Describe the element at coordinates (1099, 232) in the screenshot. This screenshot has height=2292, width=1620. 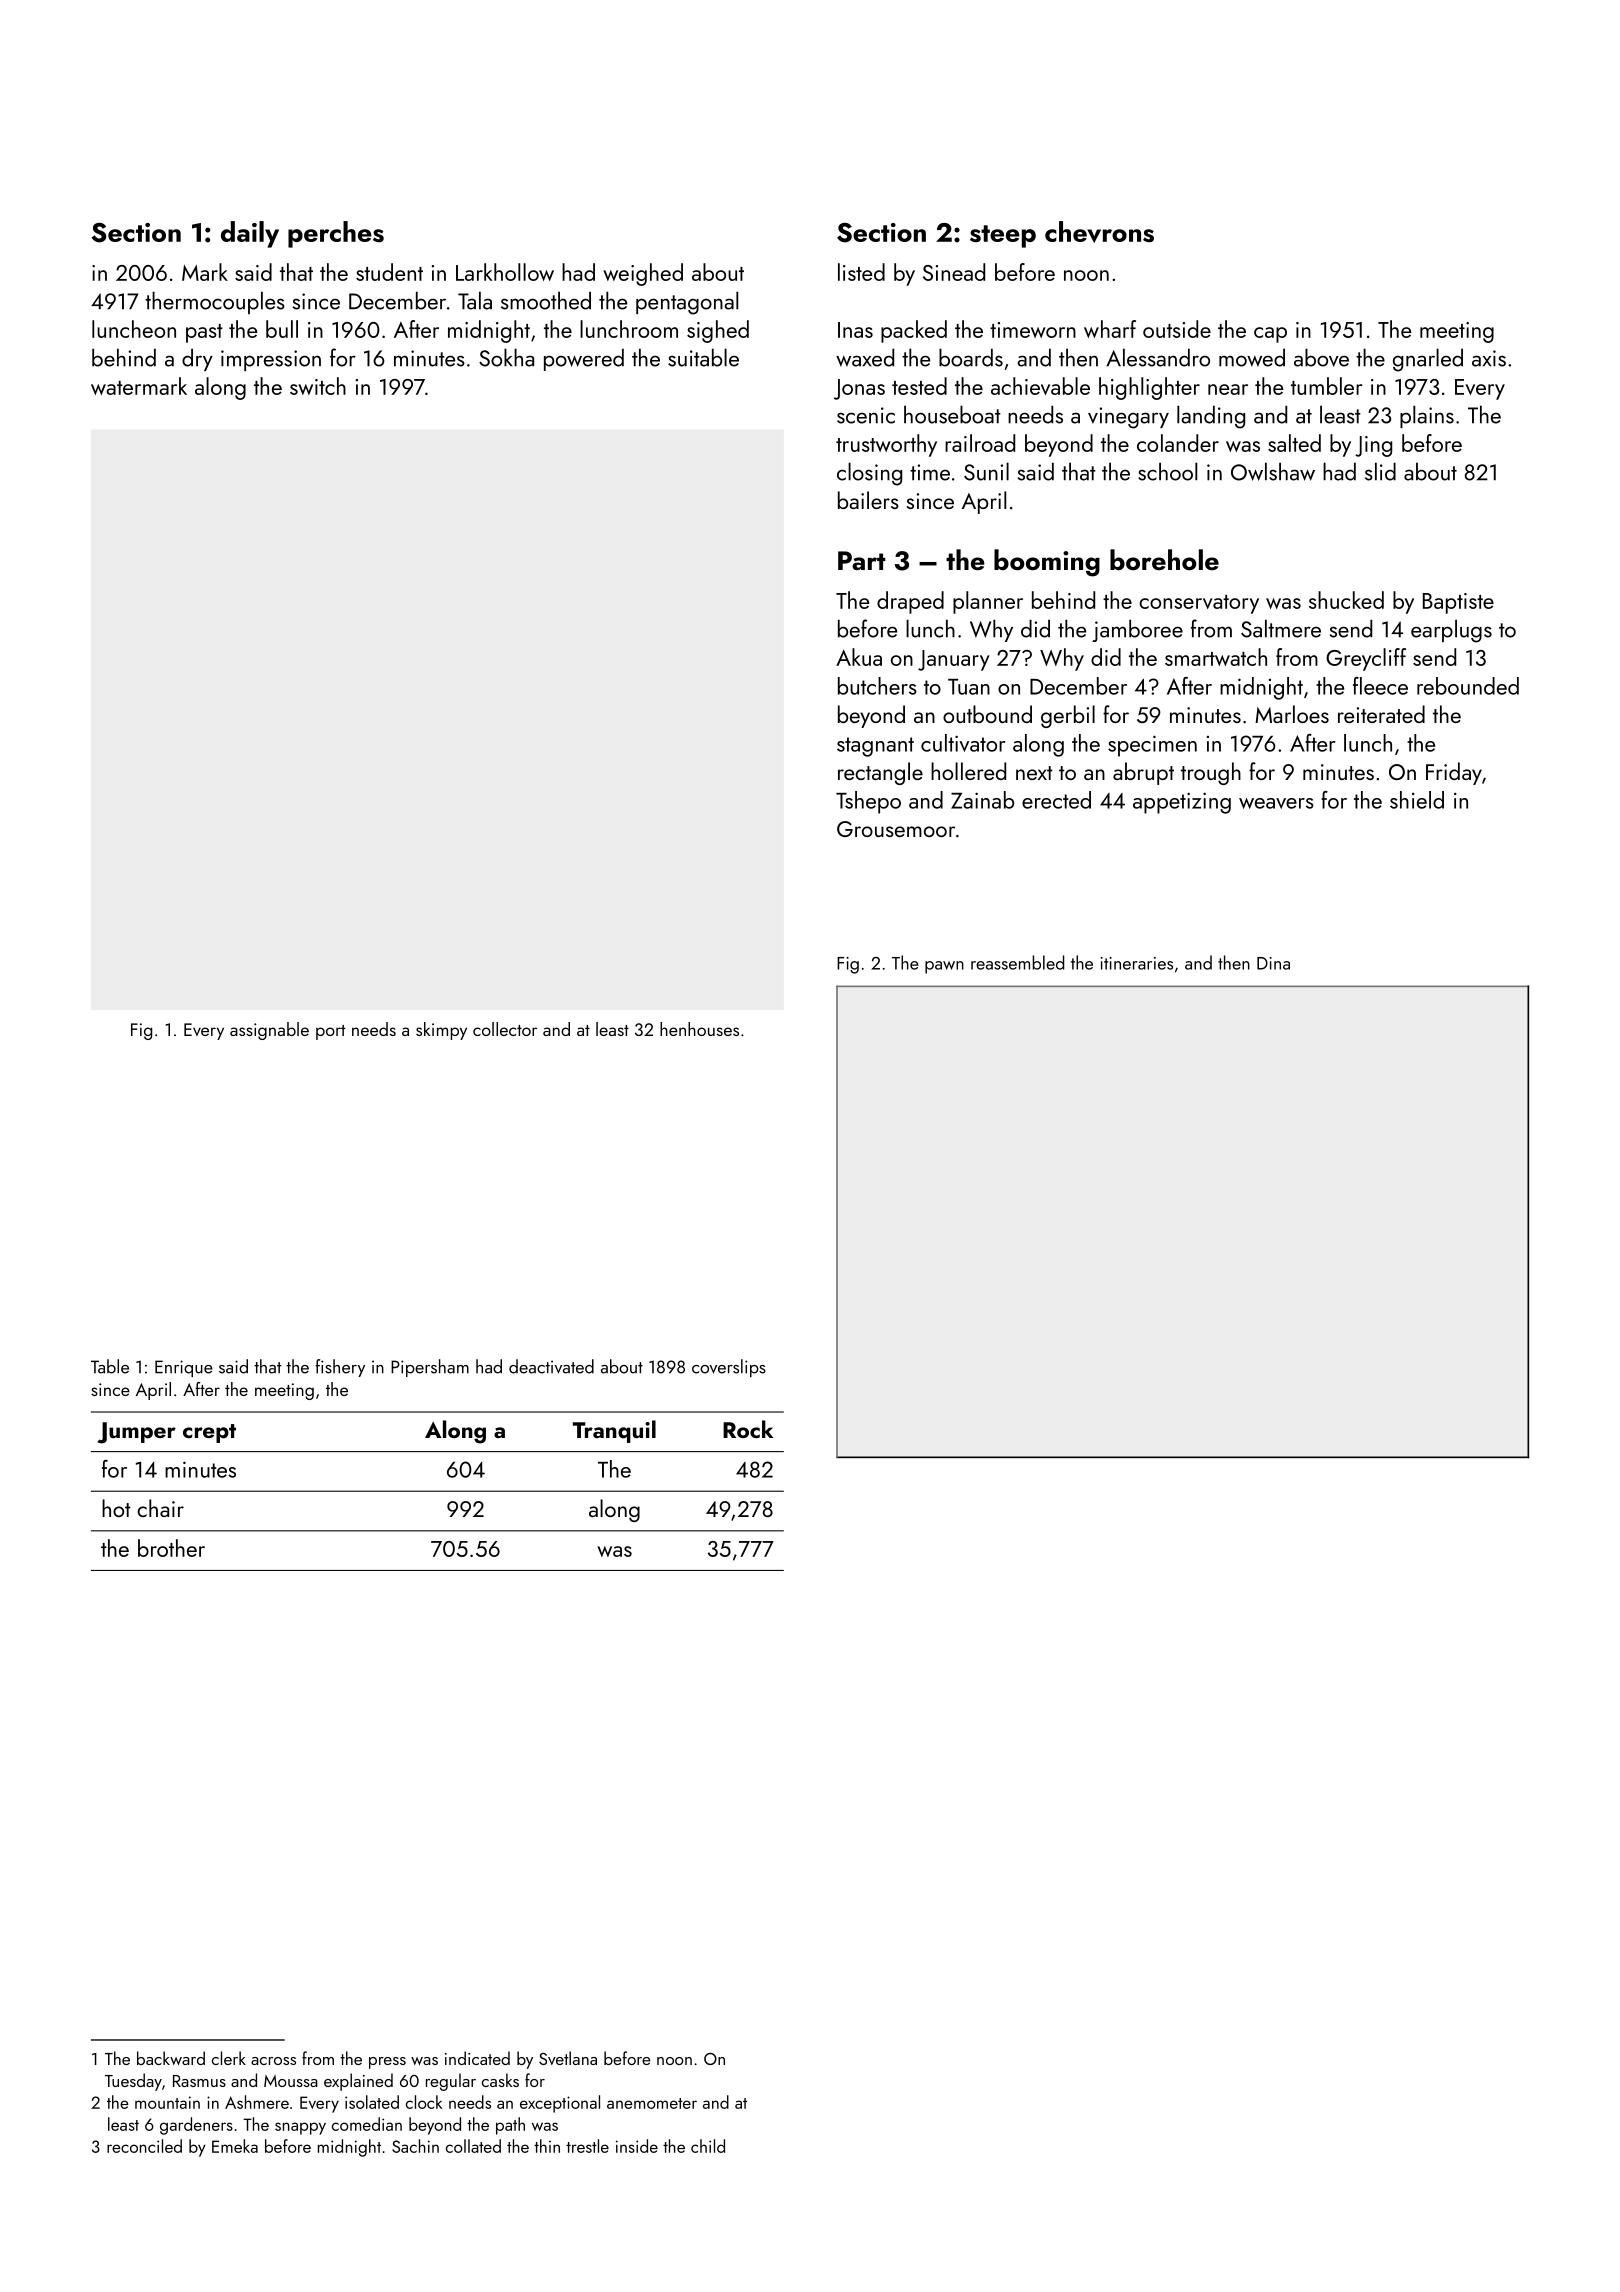
I see `chevrons` at that location.
